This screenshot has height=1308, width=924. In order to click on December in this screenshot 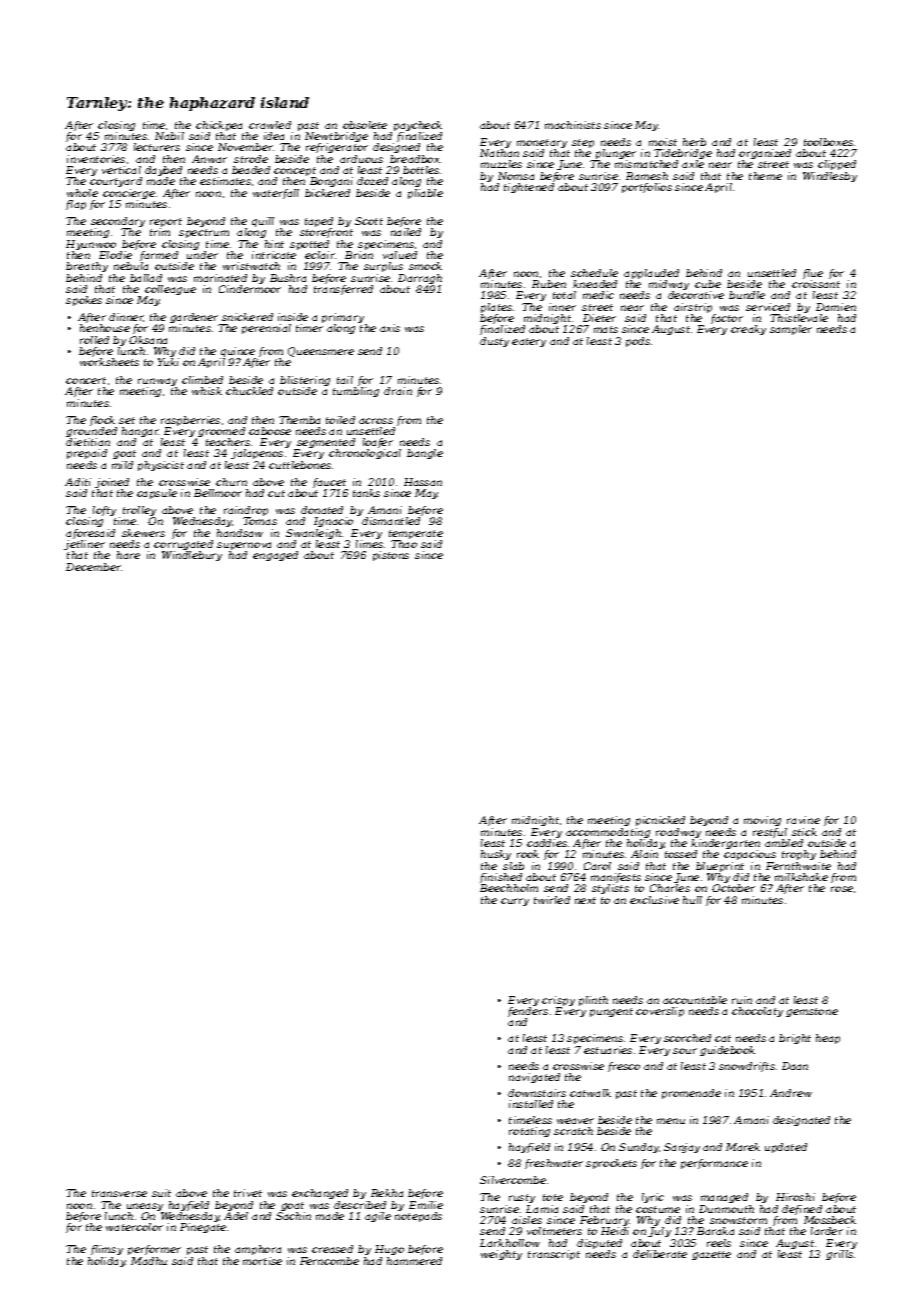, I will do `click(94, 567)`.
